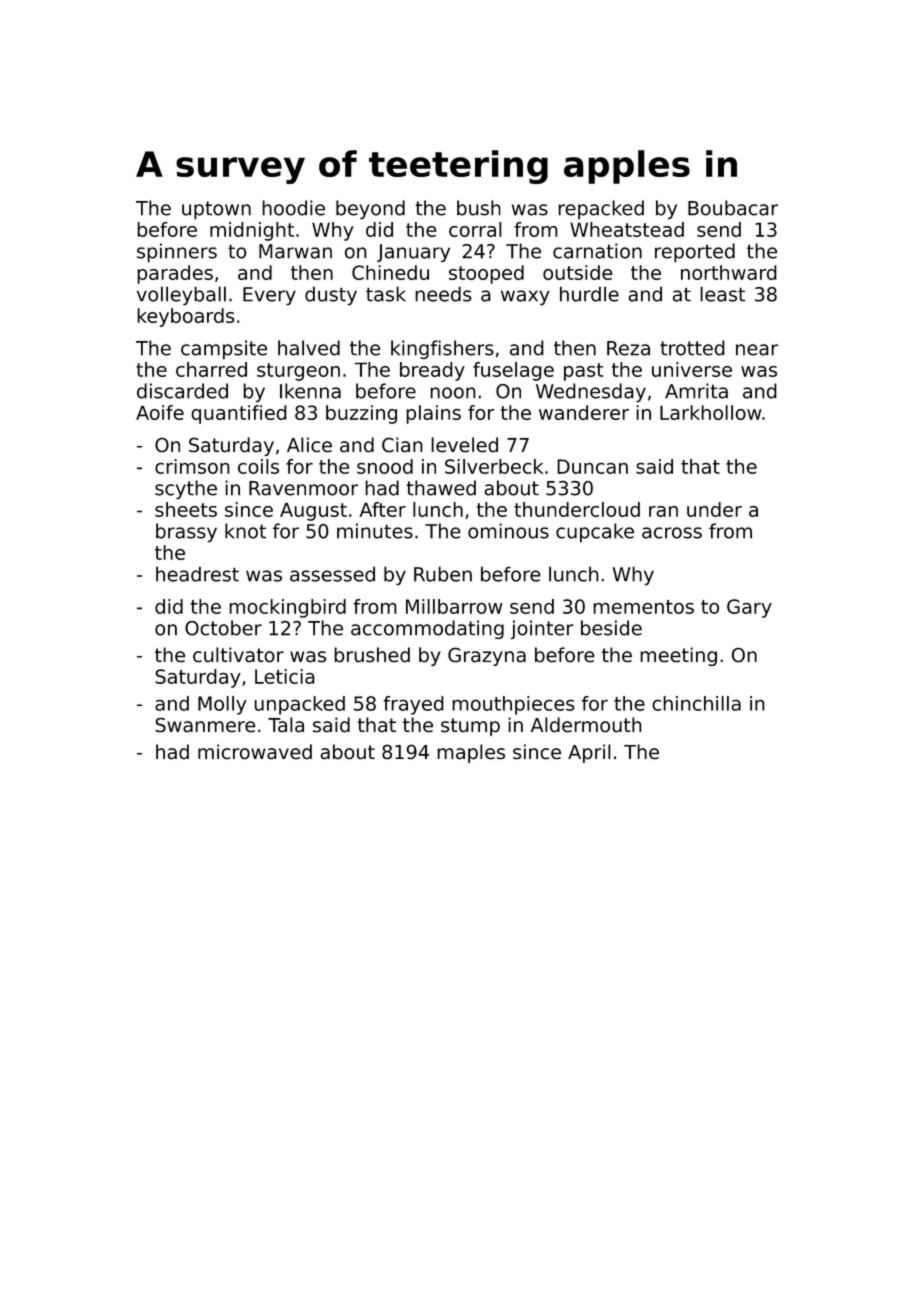 This page has width=914, height=1298. Describe the element at coordinates (733, 208) in the page. I see `Boubacar` at that location.
